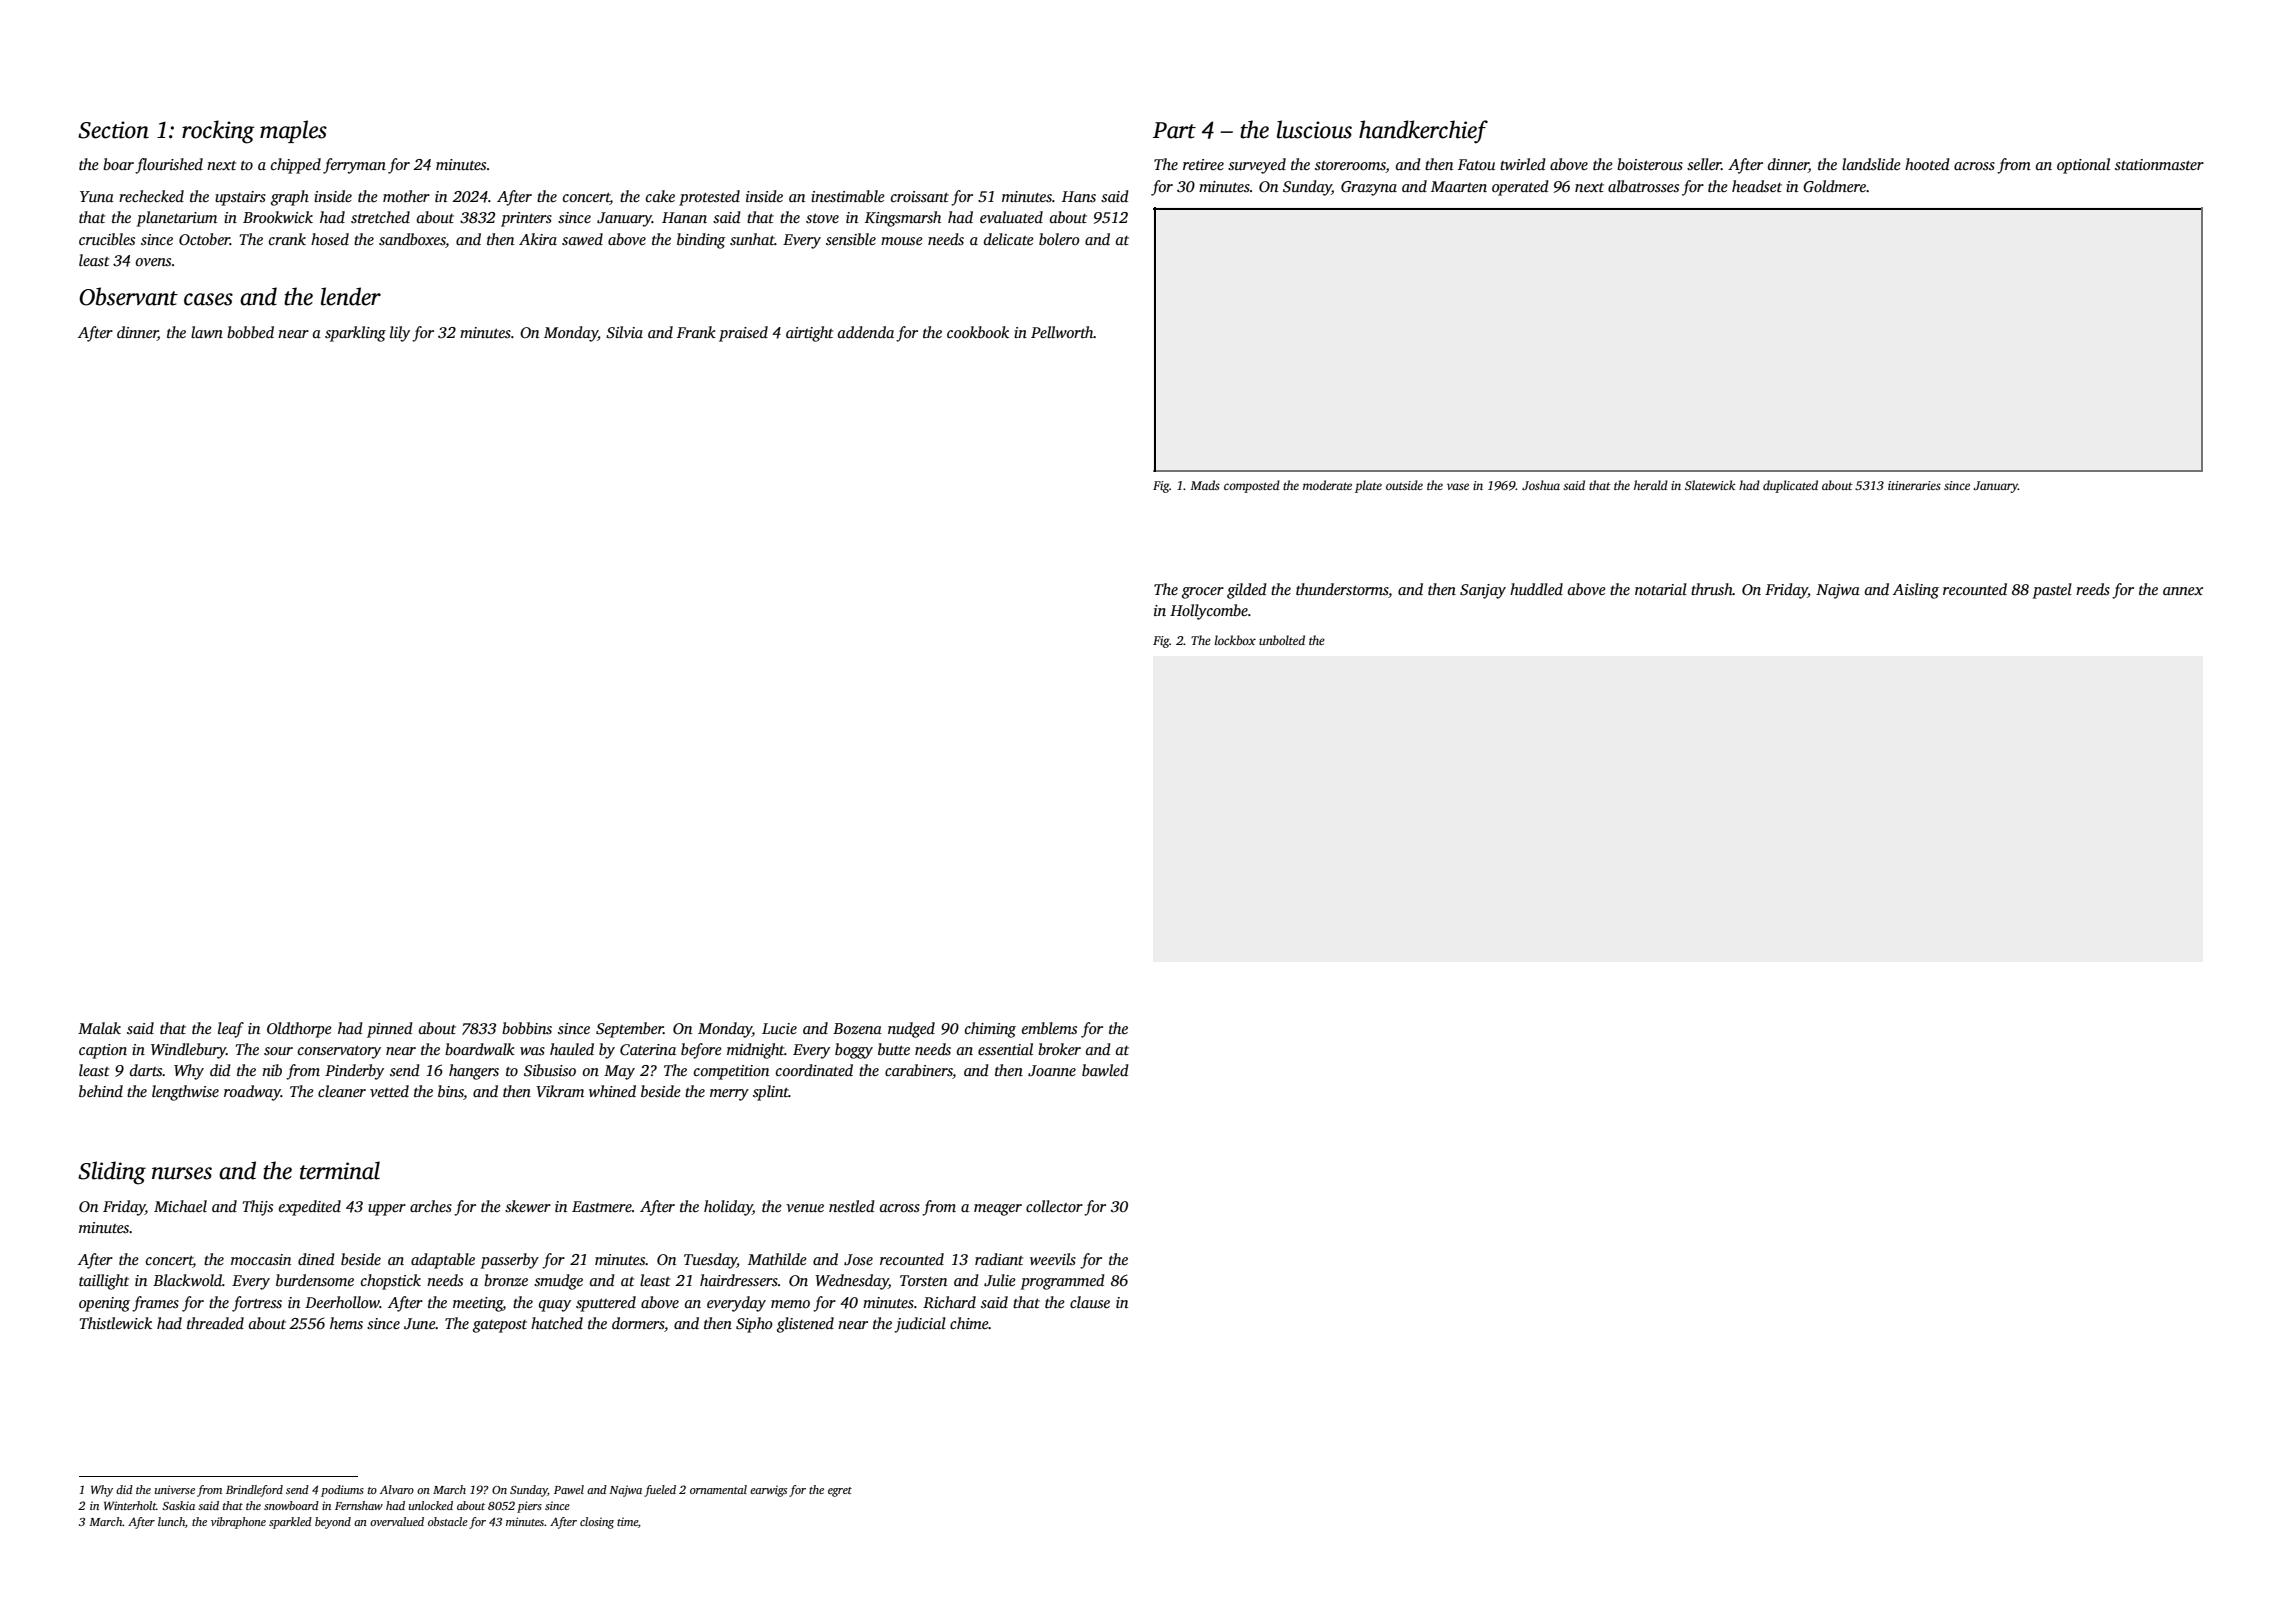 The width and height of the image is (2282, 1614). What do you see at coordinates (857, 1028) in the image?
I see `Bozena` at bounding box center [857, 1028].
